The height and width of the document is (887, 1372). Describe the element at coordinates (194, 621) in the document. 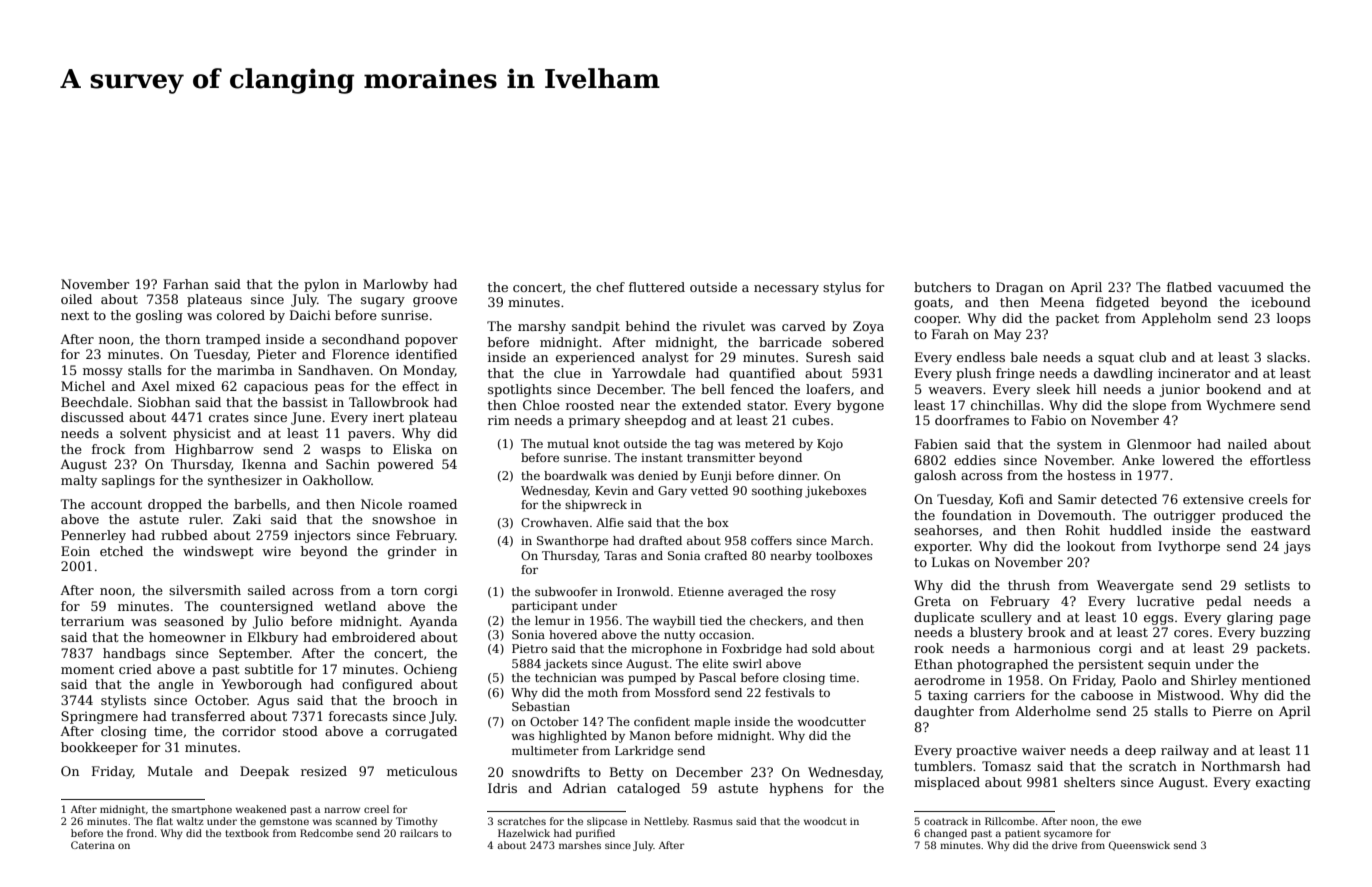

I see `seasoned` at that location.
